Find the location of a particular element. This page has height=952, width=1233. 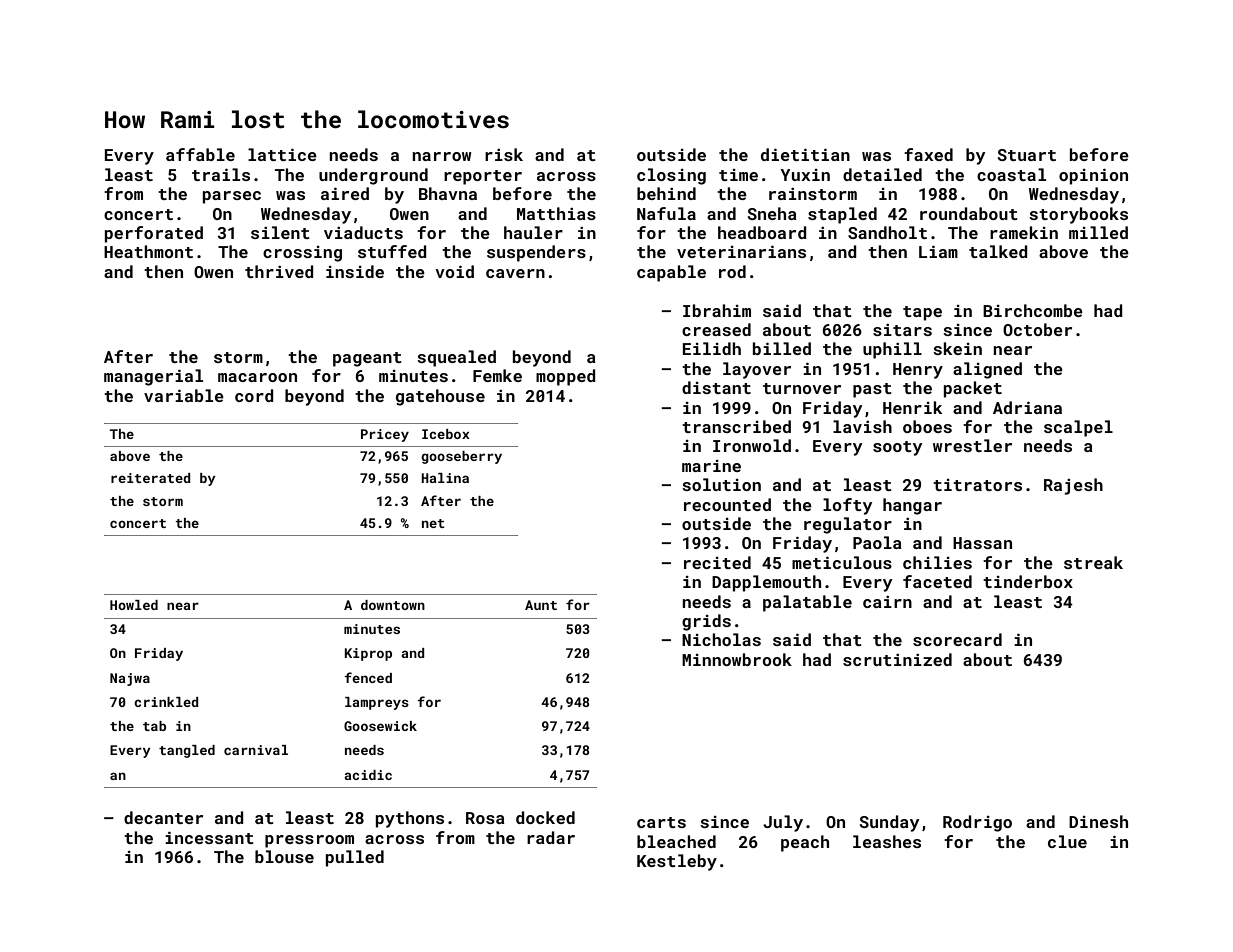

viaducts is located at coordinates (363, 232).
